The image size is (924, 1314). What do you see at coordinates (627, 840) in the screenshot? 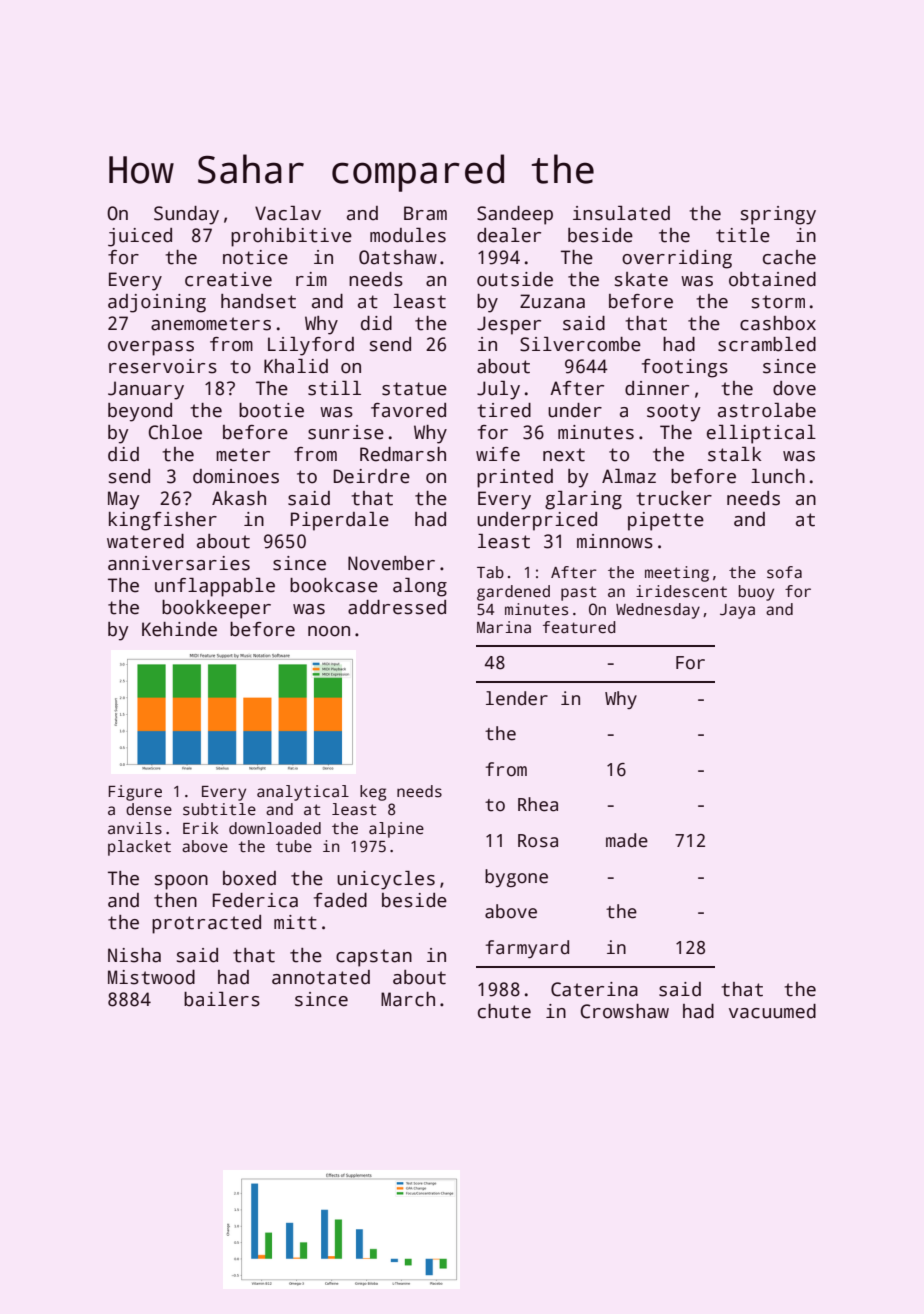
I see `made` at bounding box center [627, 840].
